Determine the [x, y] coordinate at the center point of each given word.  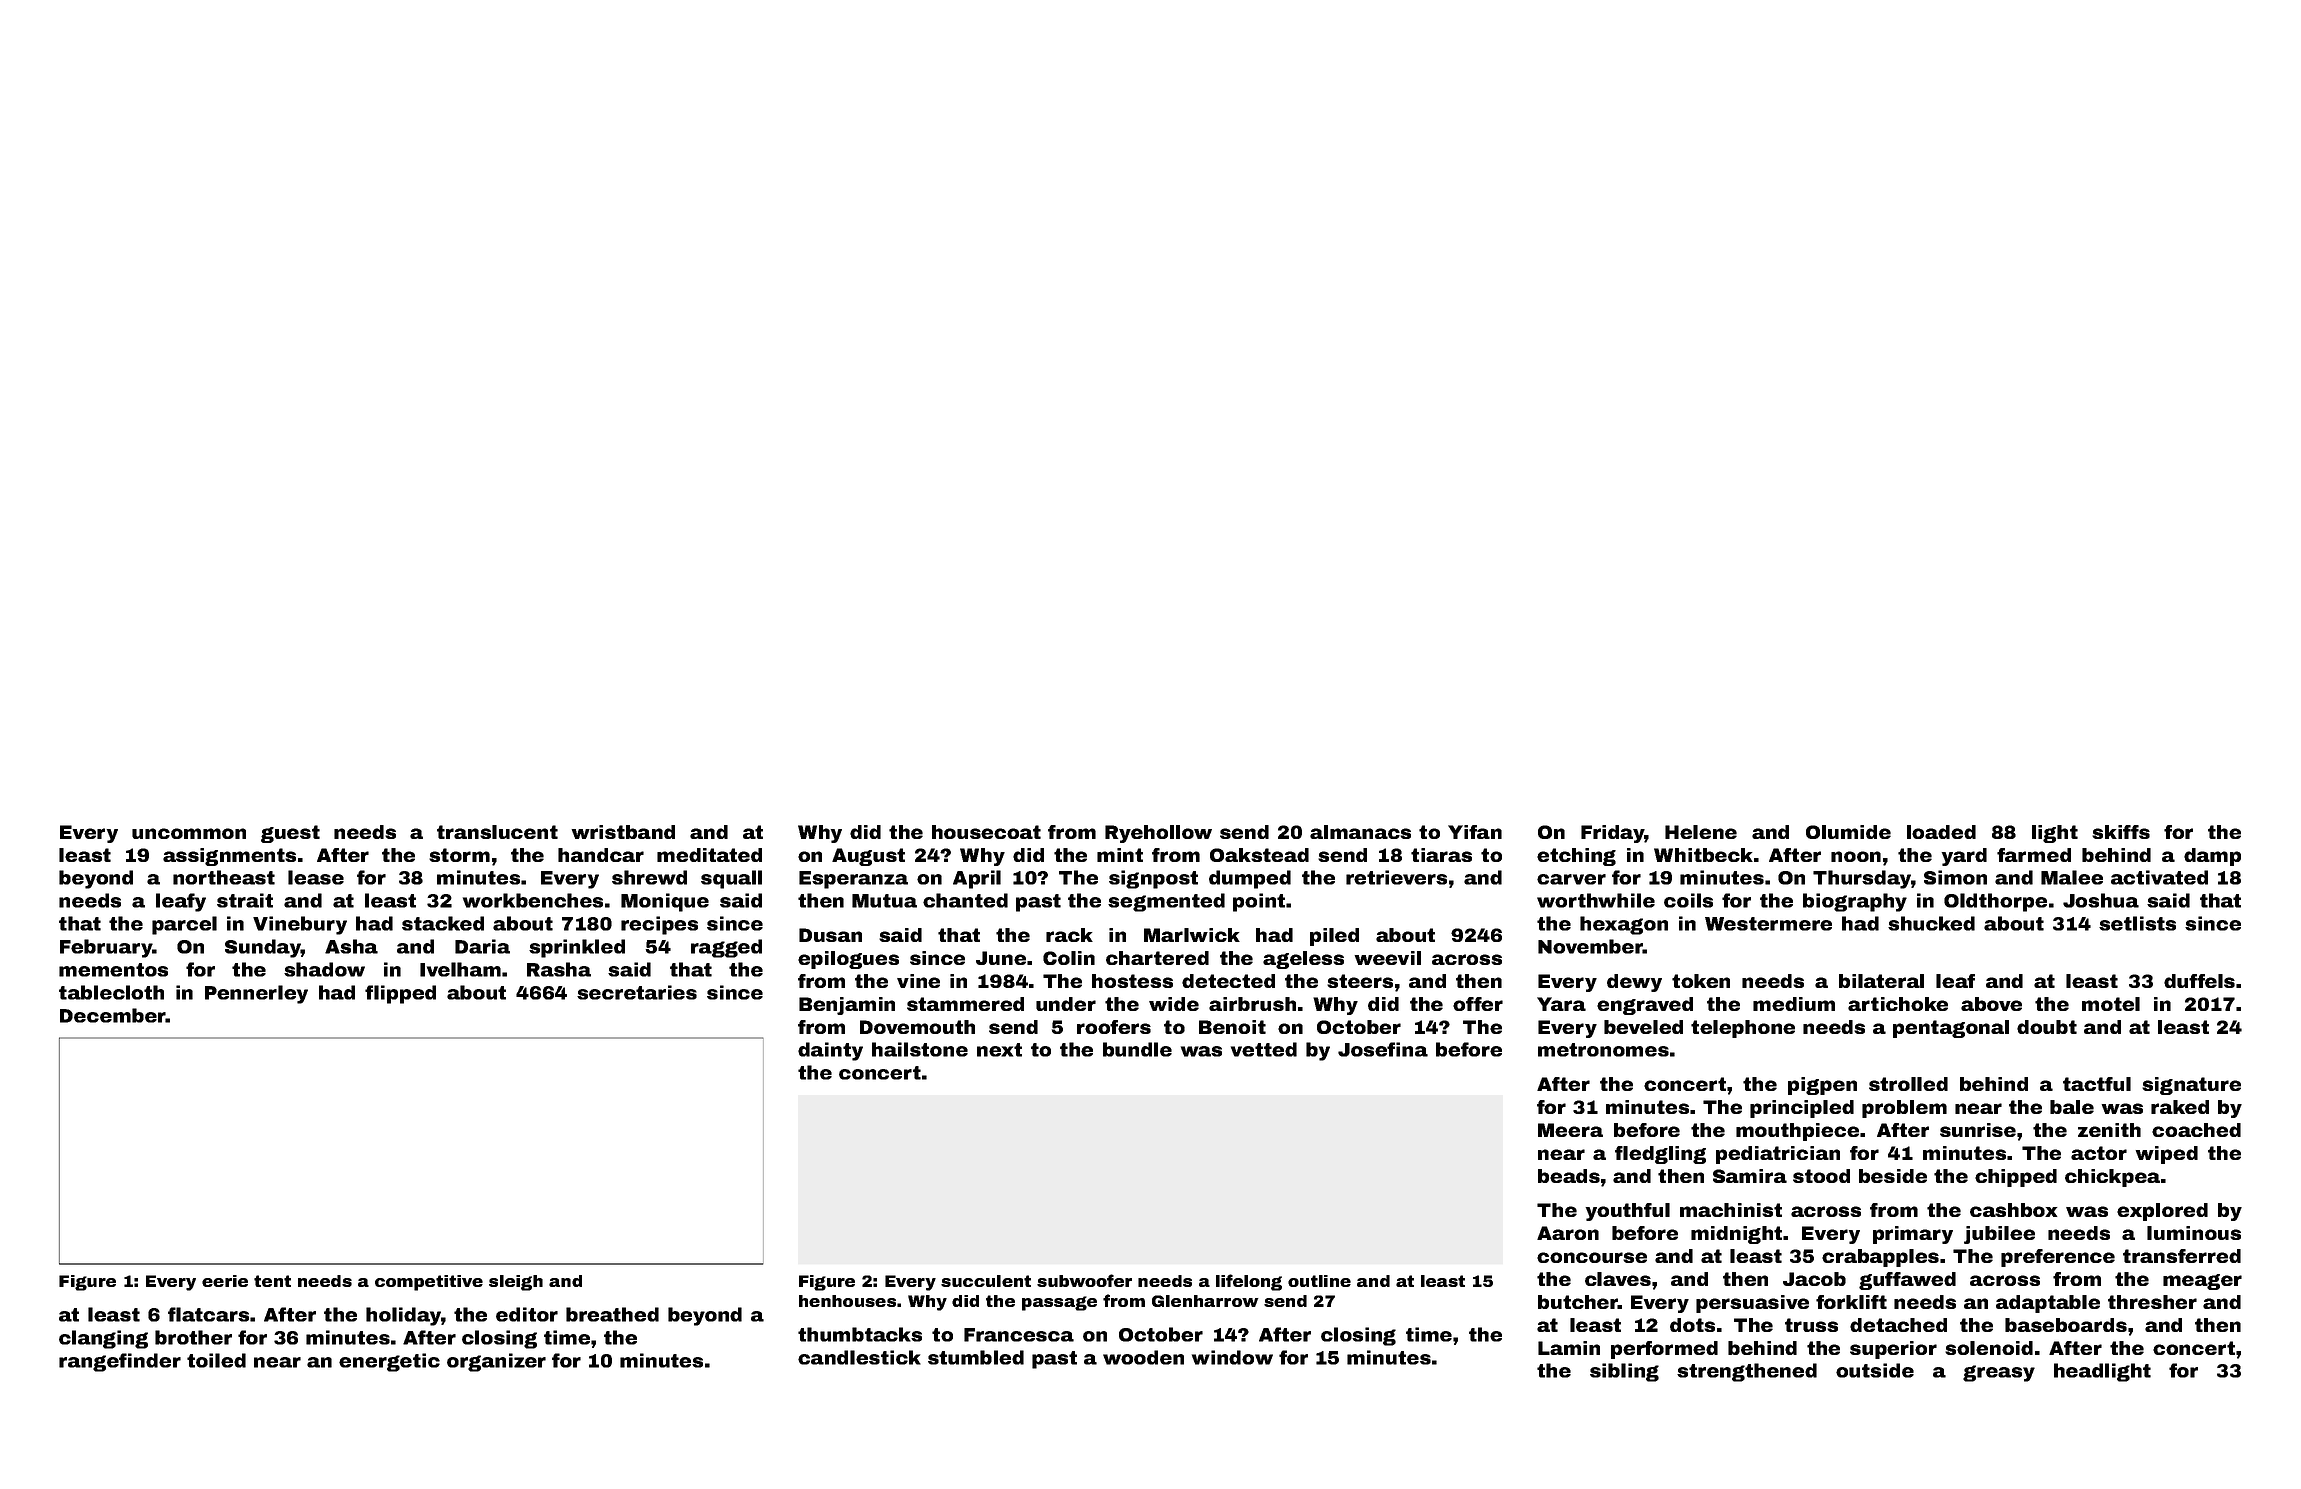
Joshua [2101, 900]
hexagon [1624, 925]
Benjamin [847, 1006]
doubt [2047, 1027]
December [113, 1015]
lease [316, 877]
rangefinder [120, 1362]
